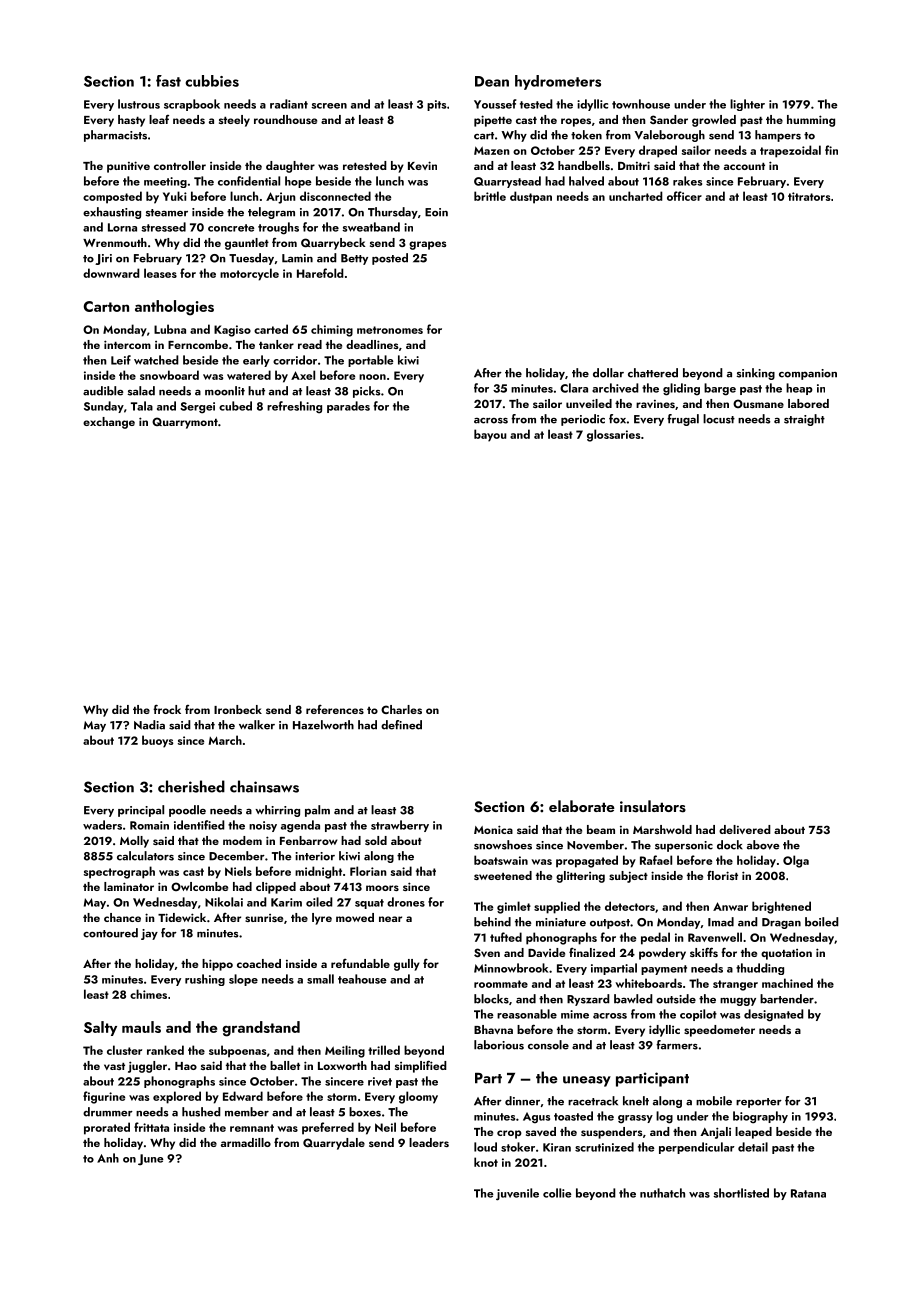 This page has height=1308, width=924. What do you see at coordinates (714, 121) in the page?
I see `growled` at bounding box center [714, 121].
